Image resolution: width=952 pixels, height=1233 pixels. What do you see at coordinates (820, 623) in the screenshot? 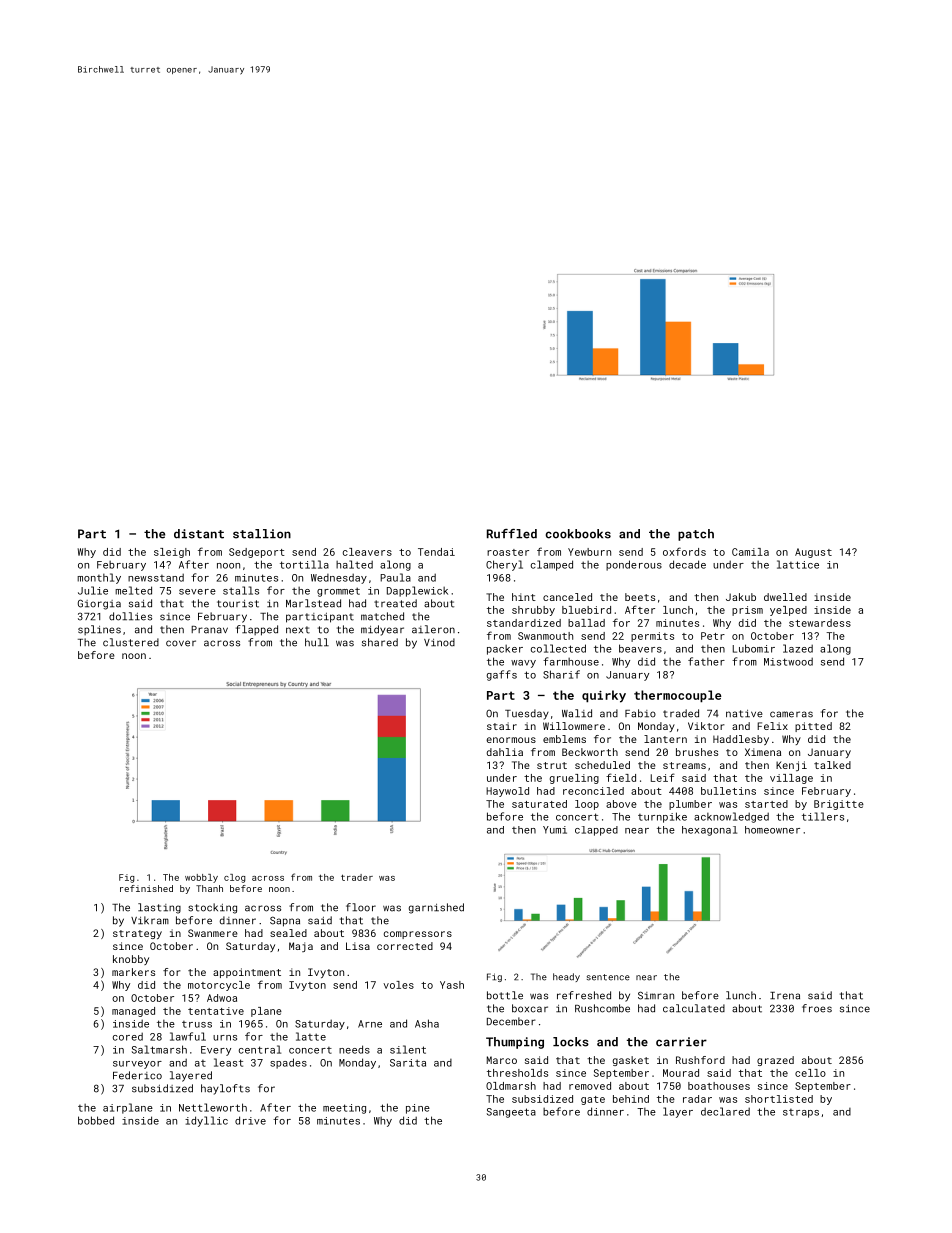
I see `stewardess` at bounding box center [820, 623].
